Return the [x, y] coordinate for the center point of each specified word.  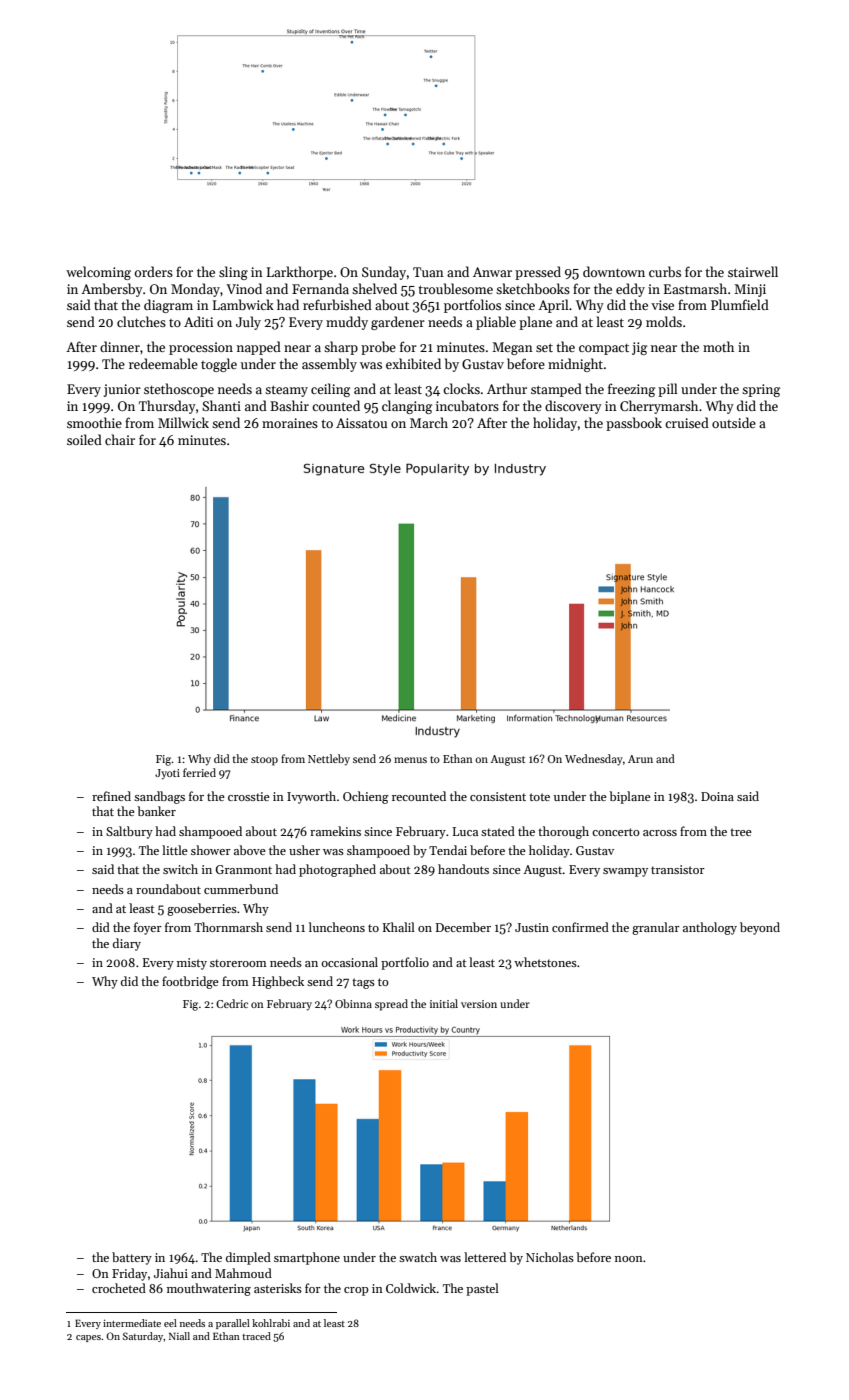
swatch [418, 1257]
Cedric [232, 1003]
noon [629, 1259]
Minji [750, 290]
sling [233, 273]
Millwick [183, 422]
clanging [407, 407]
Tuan [428, 272]
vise [662, 305]
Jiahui [171, 1273]
